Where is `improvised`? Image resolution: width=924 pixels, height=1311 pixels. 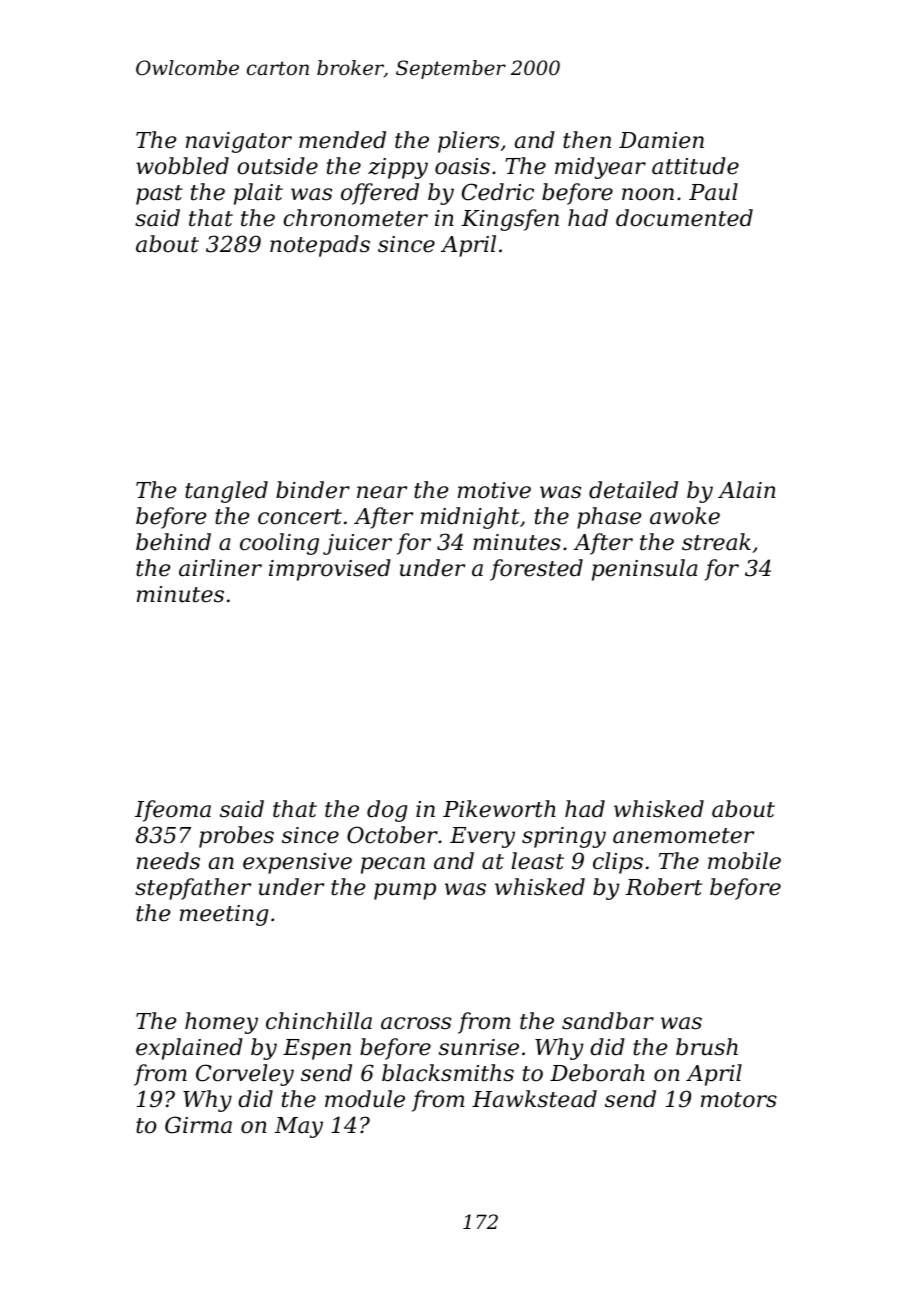
improvised is located at coordinates (330, 570).
